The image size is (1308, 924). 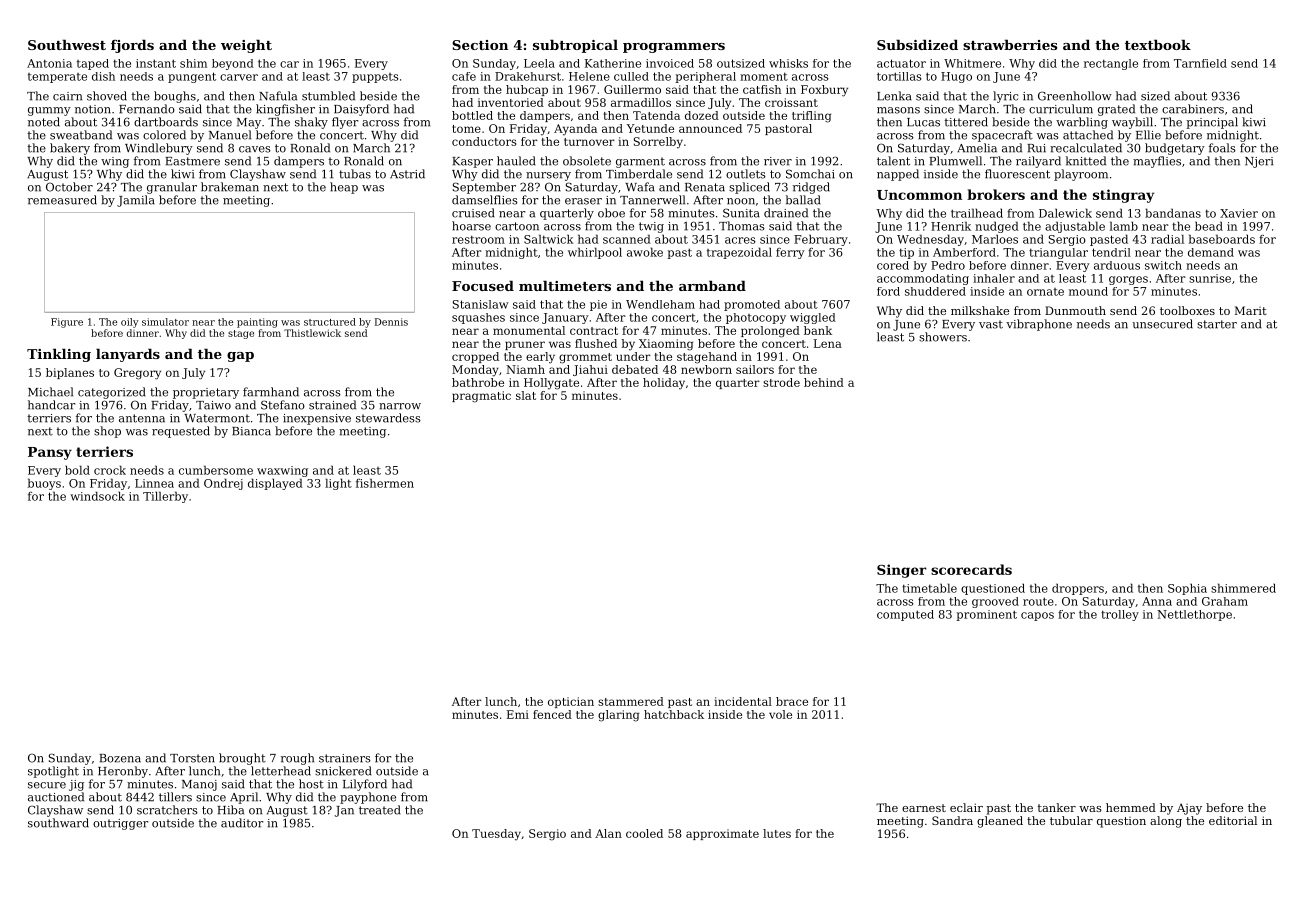 I want to click on behind, so click(x=824, y=382).
